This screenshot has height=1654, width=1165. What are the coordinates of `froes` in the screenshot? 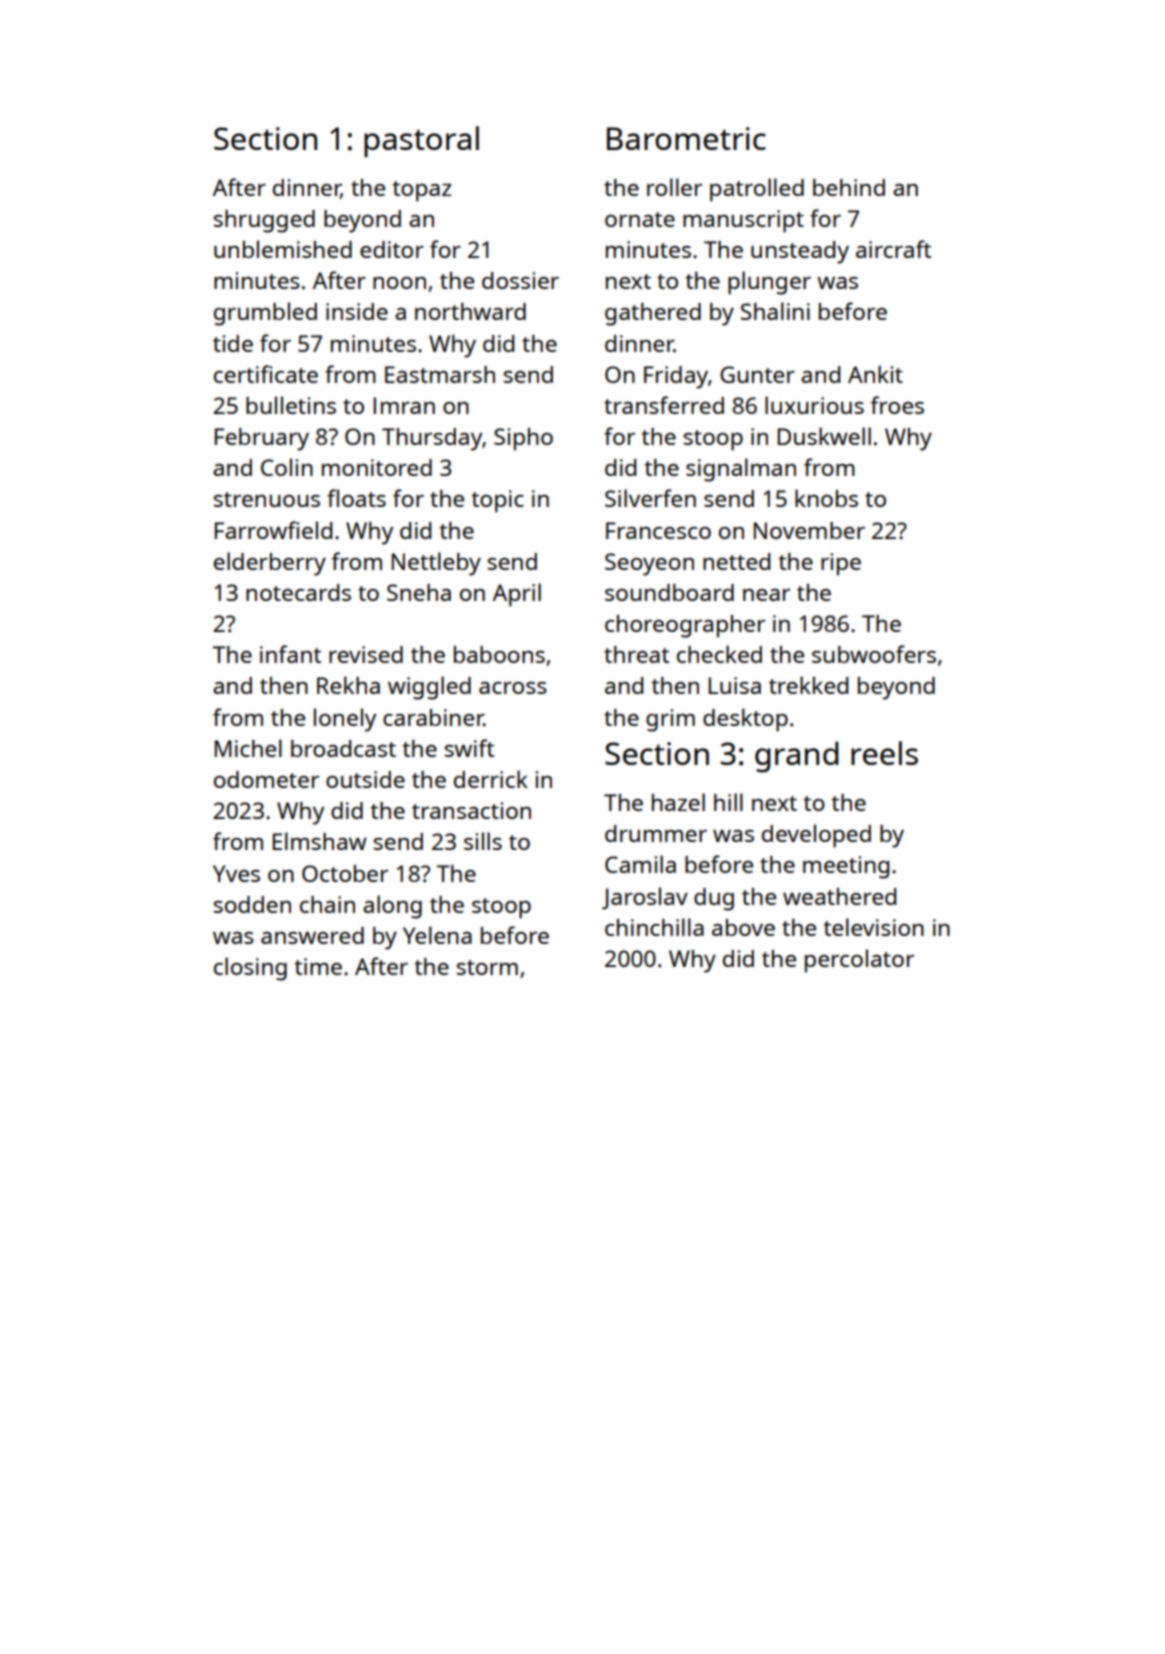 It's located at (897, 405).
